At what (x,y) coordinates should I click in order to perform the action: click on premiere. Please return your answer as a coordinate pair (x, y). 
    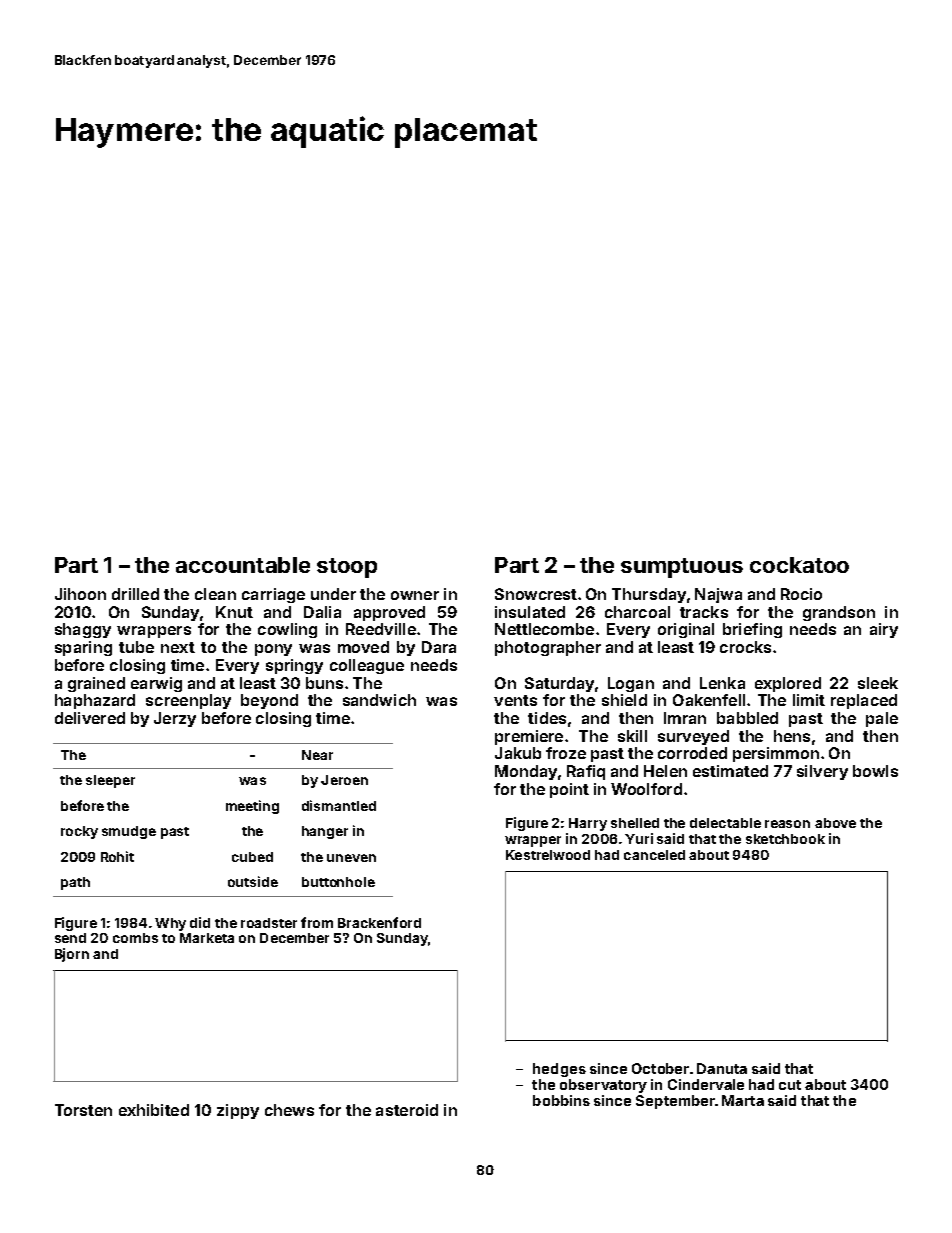
    Looking at the image, I should click on (529, 737).
